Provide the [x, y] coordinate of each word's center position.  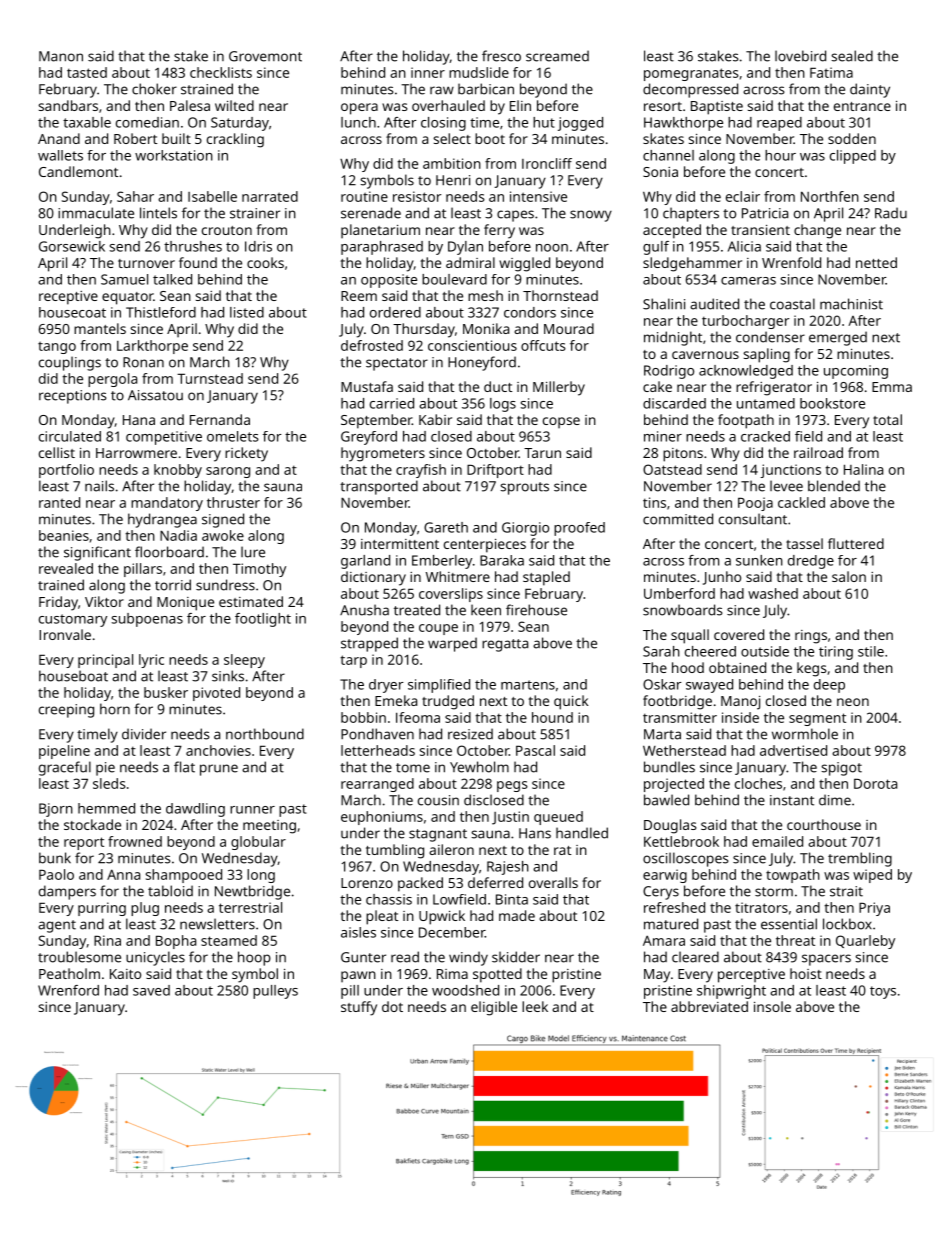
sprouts [524, 488]
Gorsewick [72, 246]
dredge [811, 562]
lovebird [800, 56]
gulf [656, 248]
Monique [185, 604]
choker [154, 89]
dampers [67, 892]
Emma [892, 387]
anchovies [218, 750]
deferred [495, 882]
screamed [557, 56]
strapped [369, 644]
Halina [863, 469]
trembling [860, 859]
